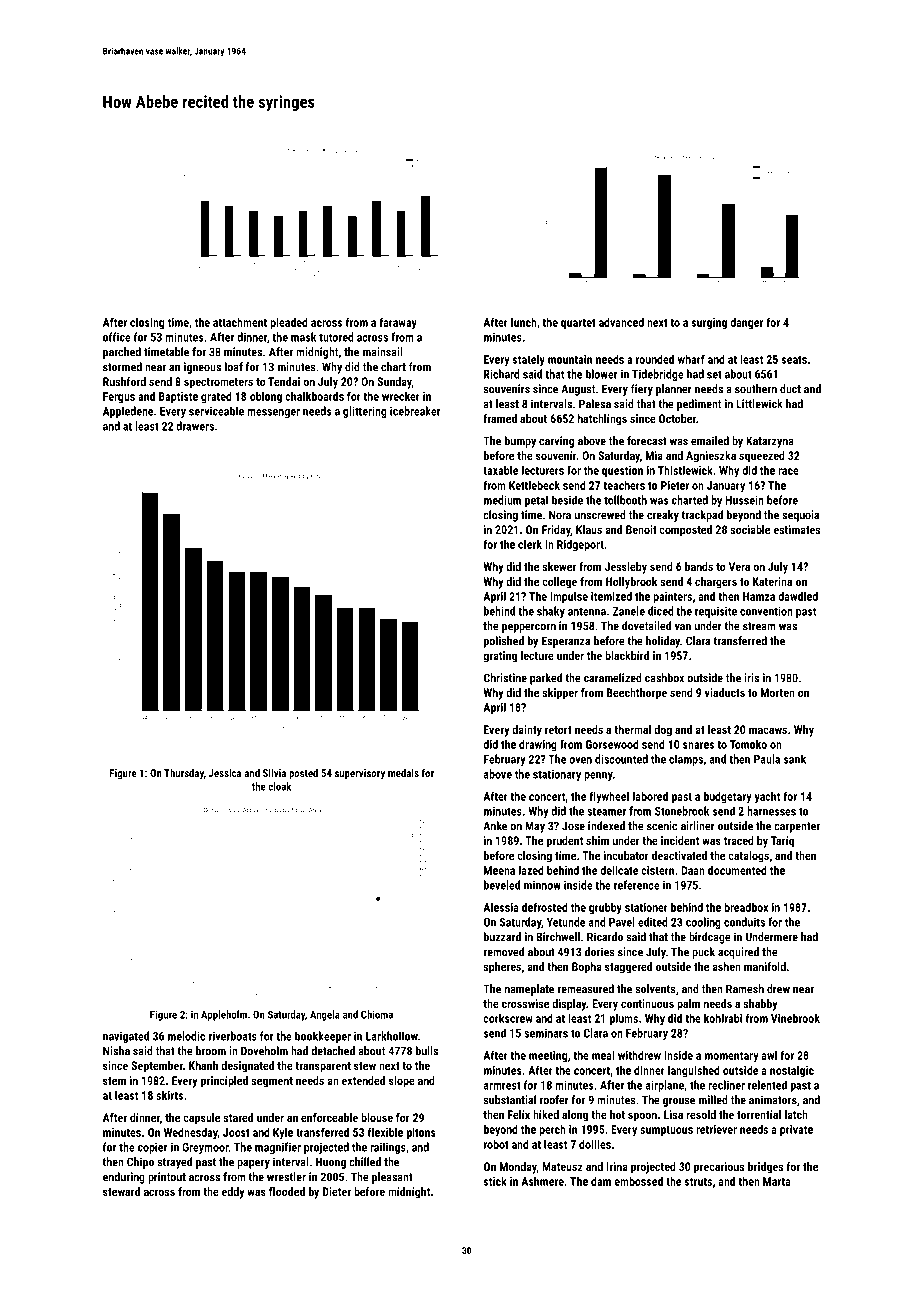 The image size is (924, 1308). Describe the element at coordinates (545, 907) in the screenshot. I see `defrosted` at that location.
